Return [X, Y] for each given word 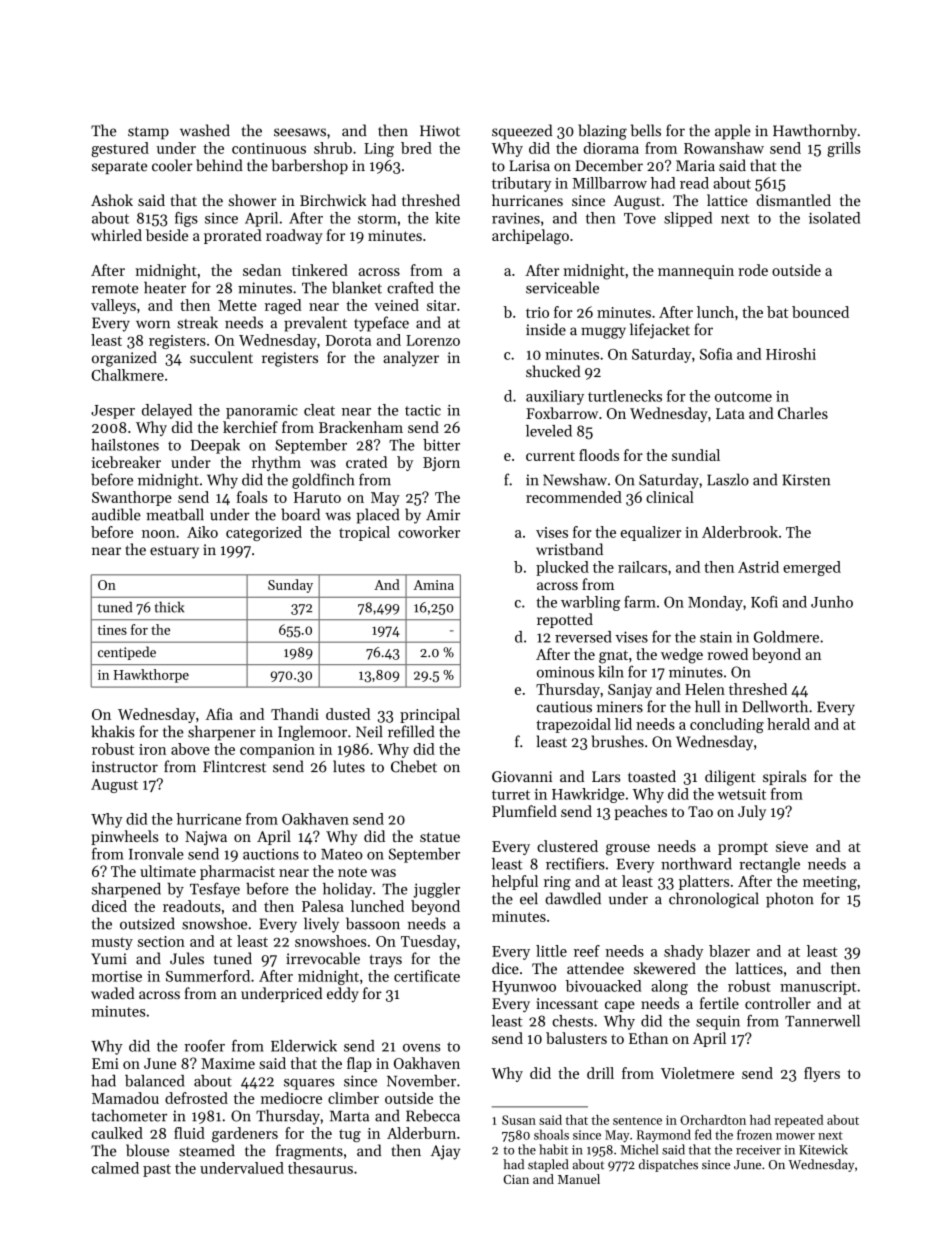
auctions [271, 854]
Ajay [445, 1152]
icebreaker [126, 462]
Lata [730, 413]
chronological [714, 900]
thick [169, 607]
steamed [207, 1150]
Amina [433, 585]
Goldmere [786, 637]
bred [416, 148]
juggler [436, 890]
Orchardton [713, 1120]
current [550, 456]
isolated [834, 218]
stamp [148, 133]
